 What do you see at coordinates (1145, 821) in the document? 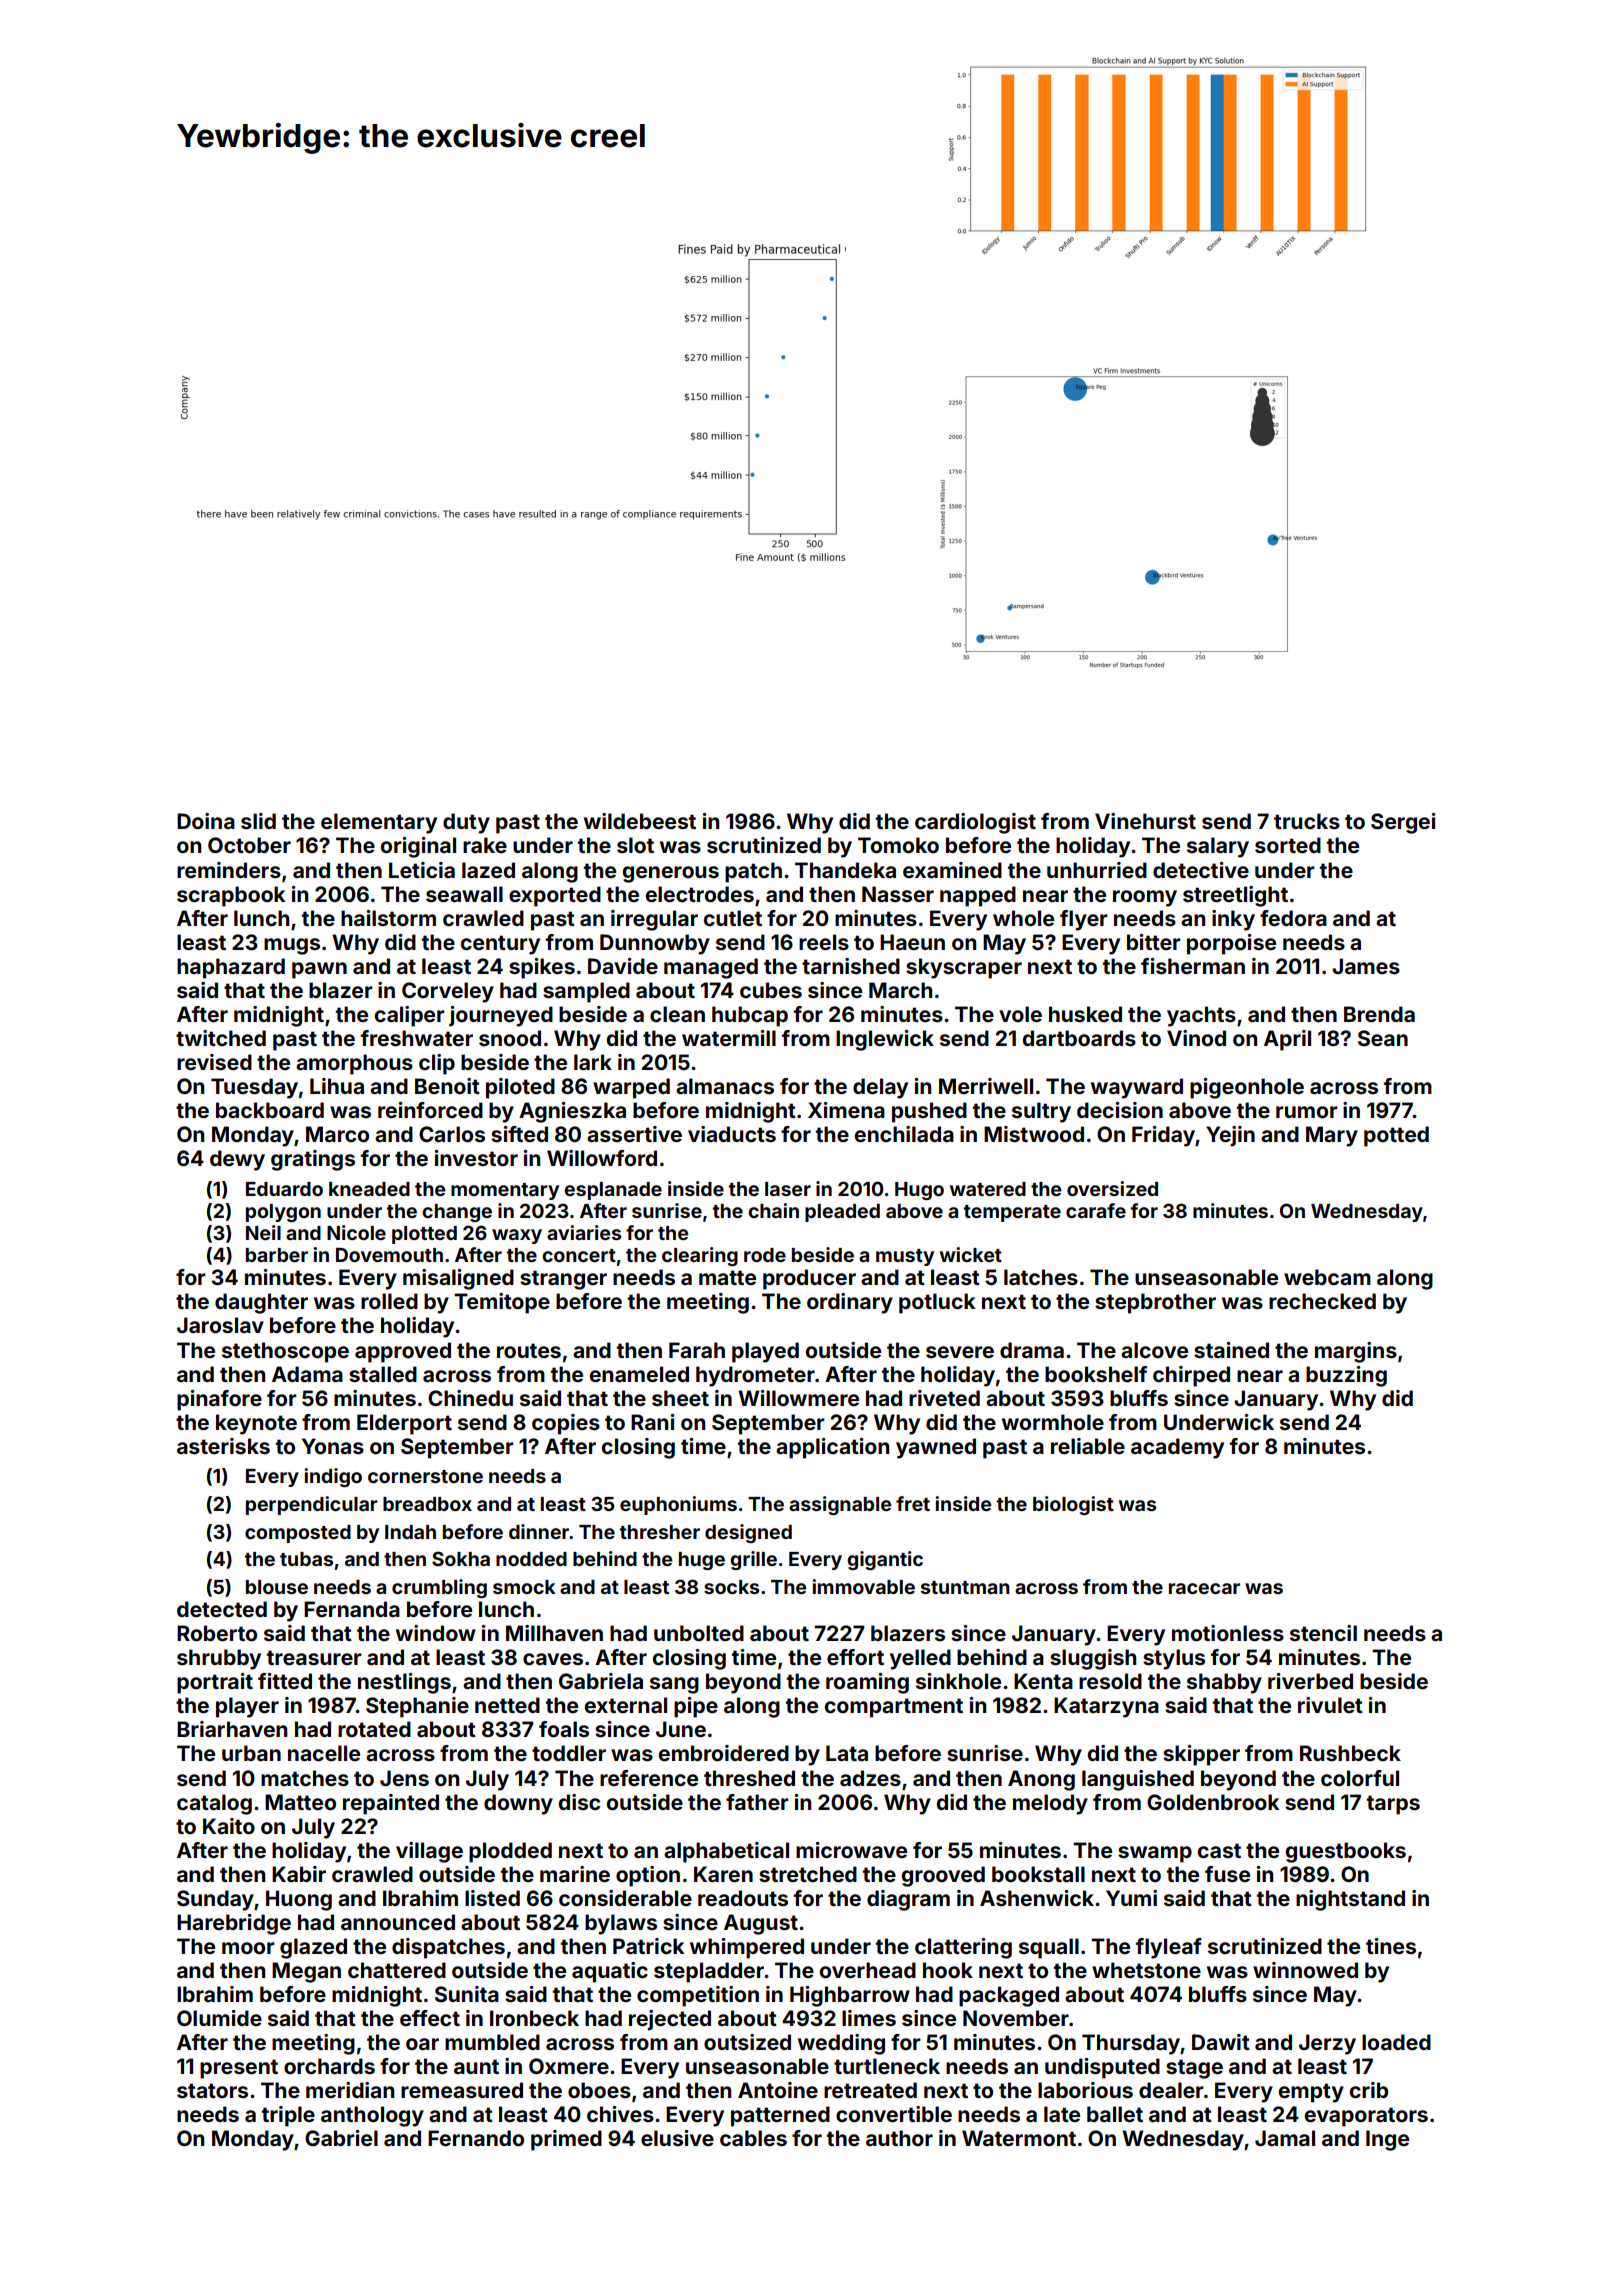
I see `Vinehurst` at bounding box center [1145, 821].
